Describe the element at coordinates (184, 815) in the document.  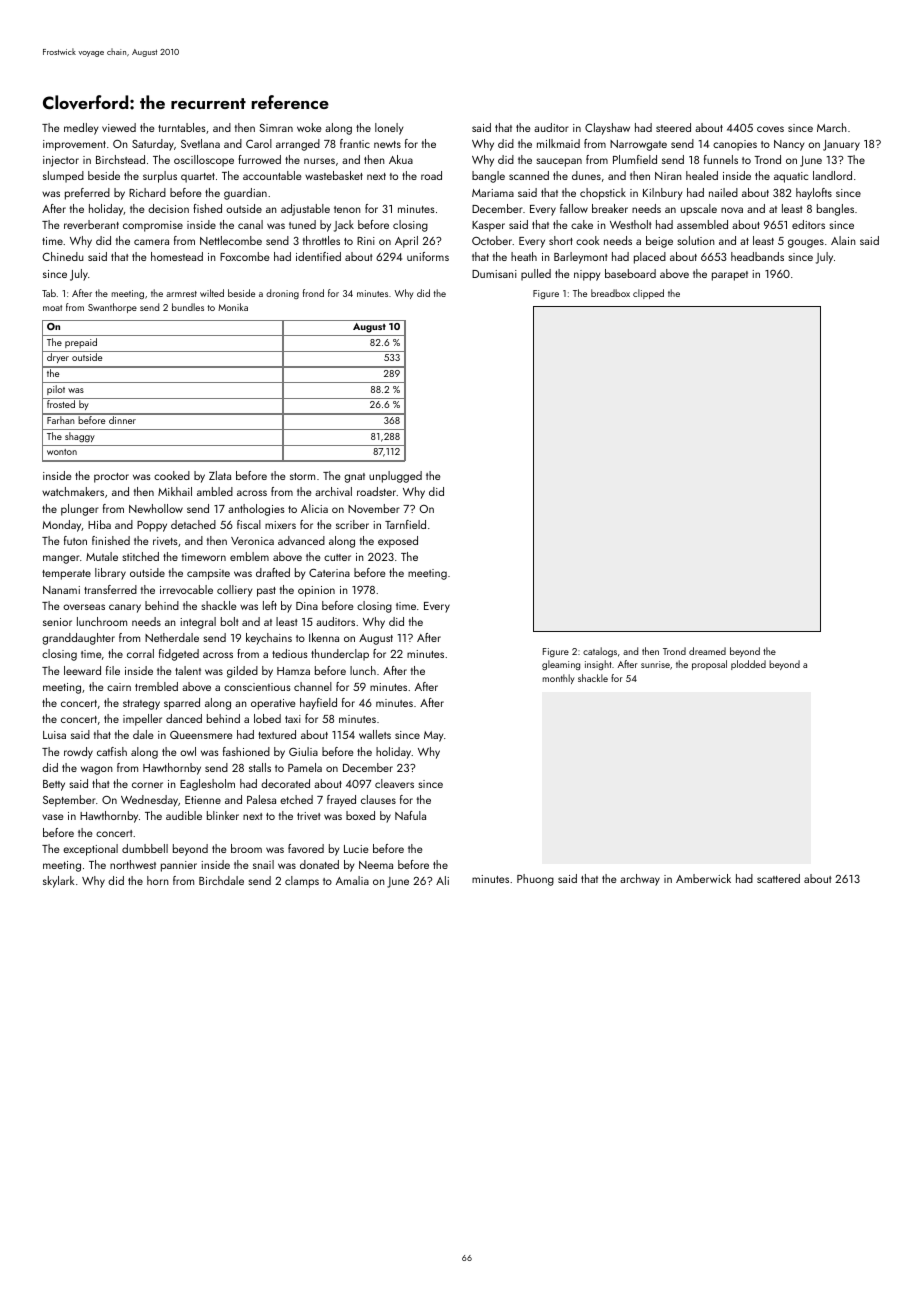
I see `audible` at that location.
